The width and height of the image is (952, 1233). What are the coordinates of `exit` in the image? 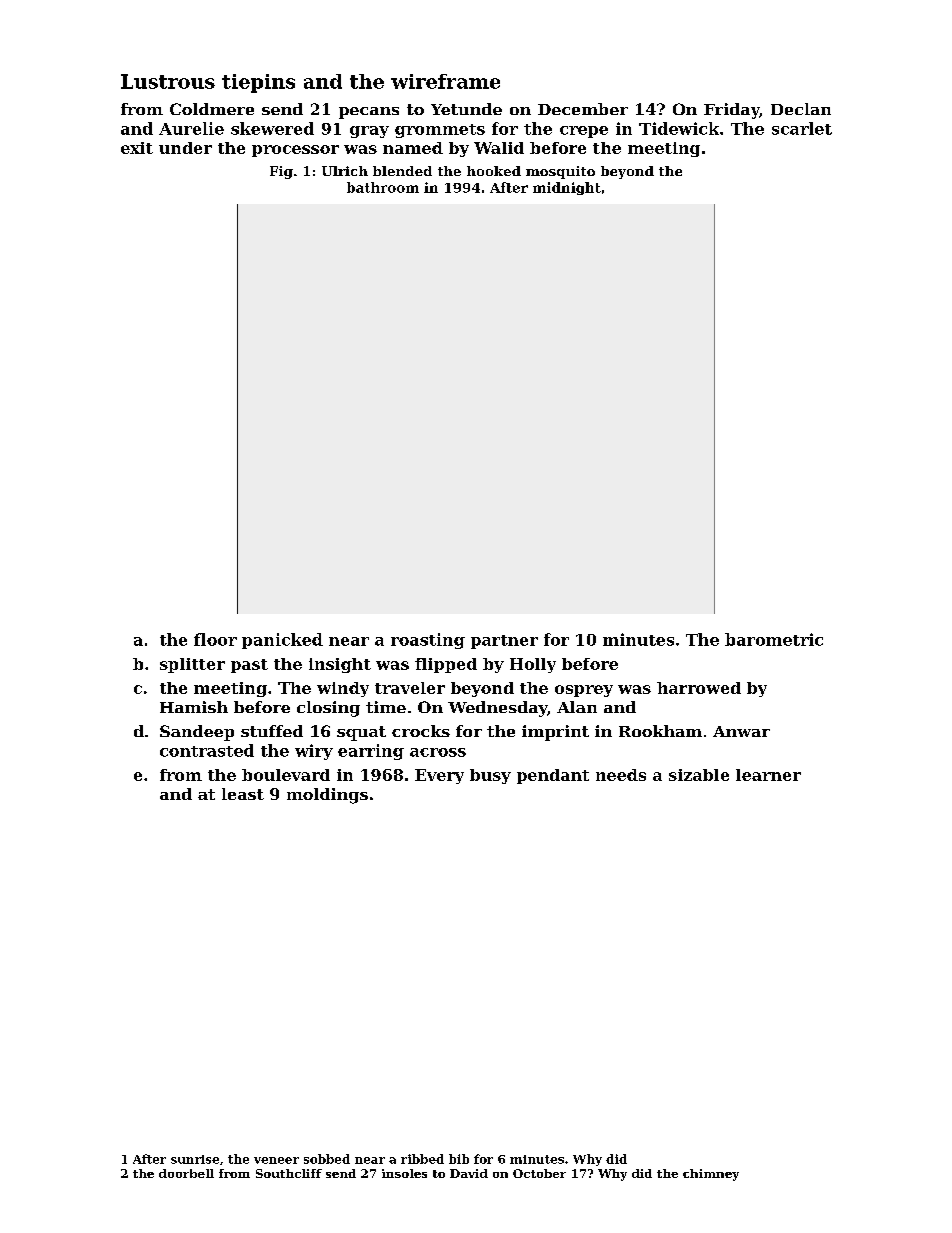 It's located at (137, 148).
